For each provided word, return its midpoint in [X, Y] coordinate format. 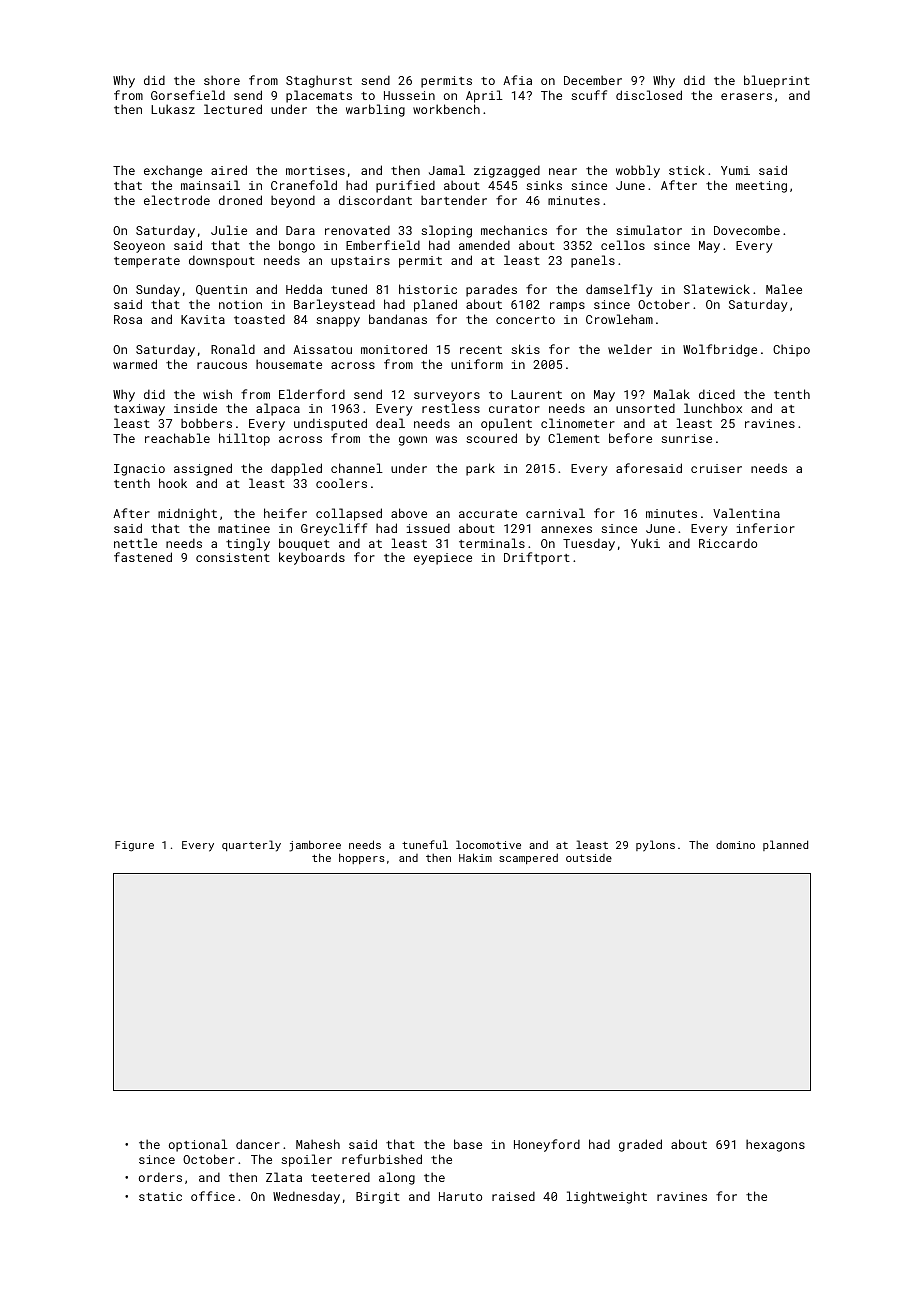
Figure [134, 846]
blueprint [777, 81]
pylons [655, 846]
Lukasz [173, 109]
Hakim [475, 857]
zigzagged [507, 171]
